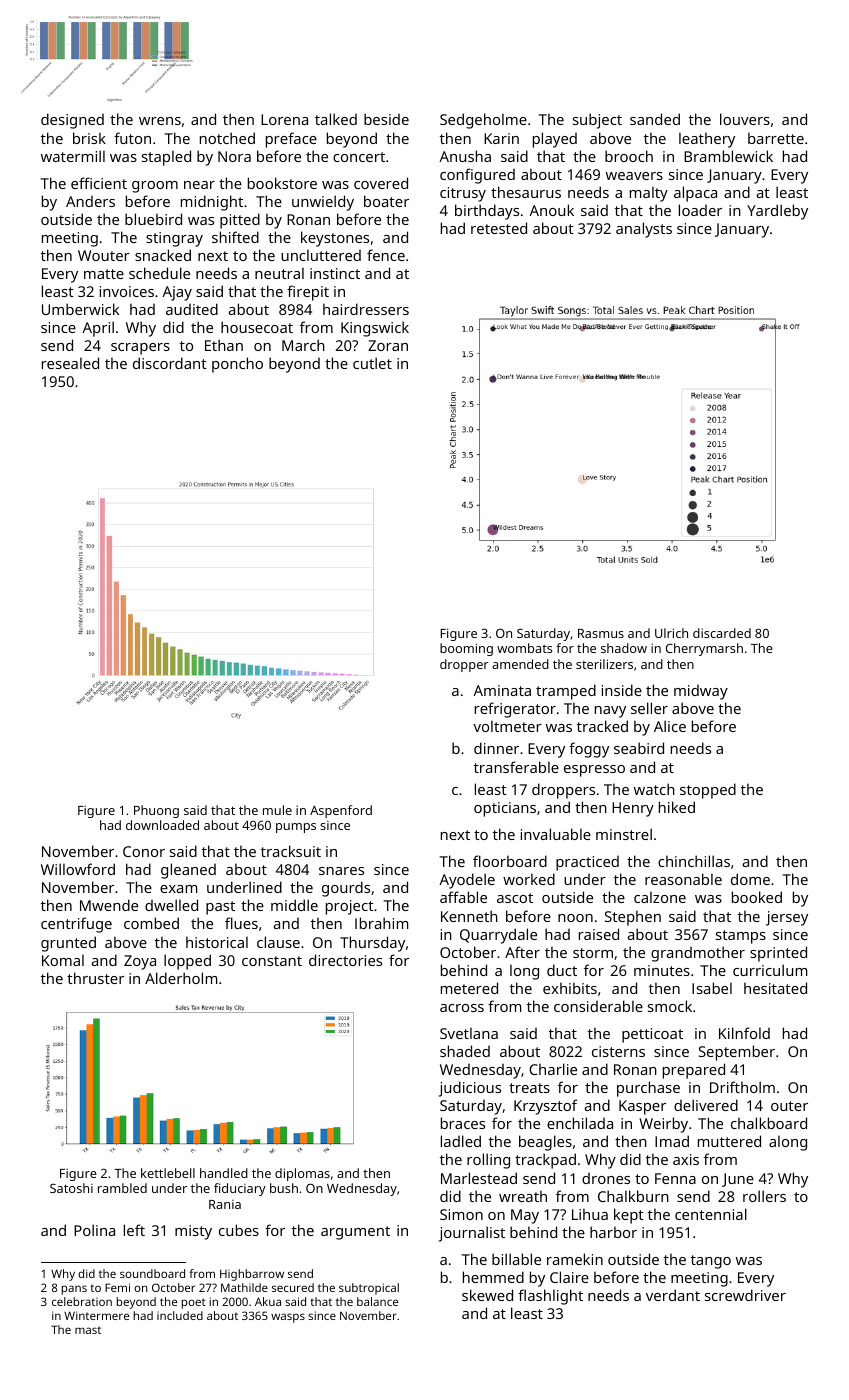 This document has width=849, height=1400. I want to click on verdant, so click(673, 1295).
